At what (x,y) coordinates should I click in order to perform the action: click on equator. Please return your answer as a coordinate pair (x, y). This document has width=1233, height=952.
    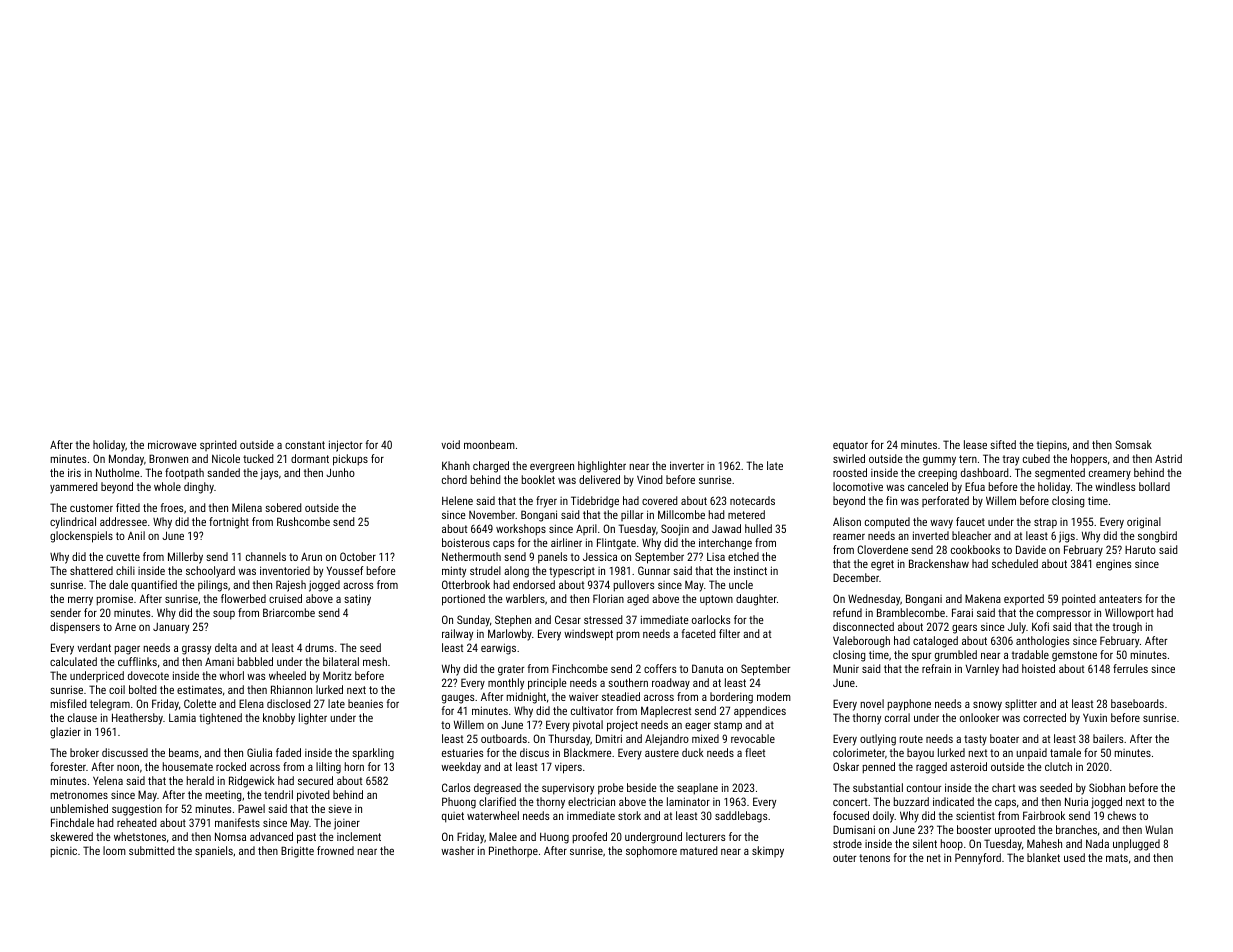
    Looking at the image, I should click on (850, 446).
